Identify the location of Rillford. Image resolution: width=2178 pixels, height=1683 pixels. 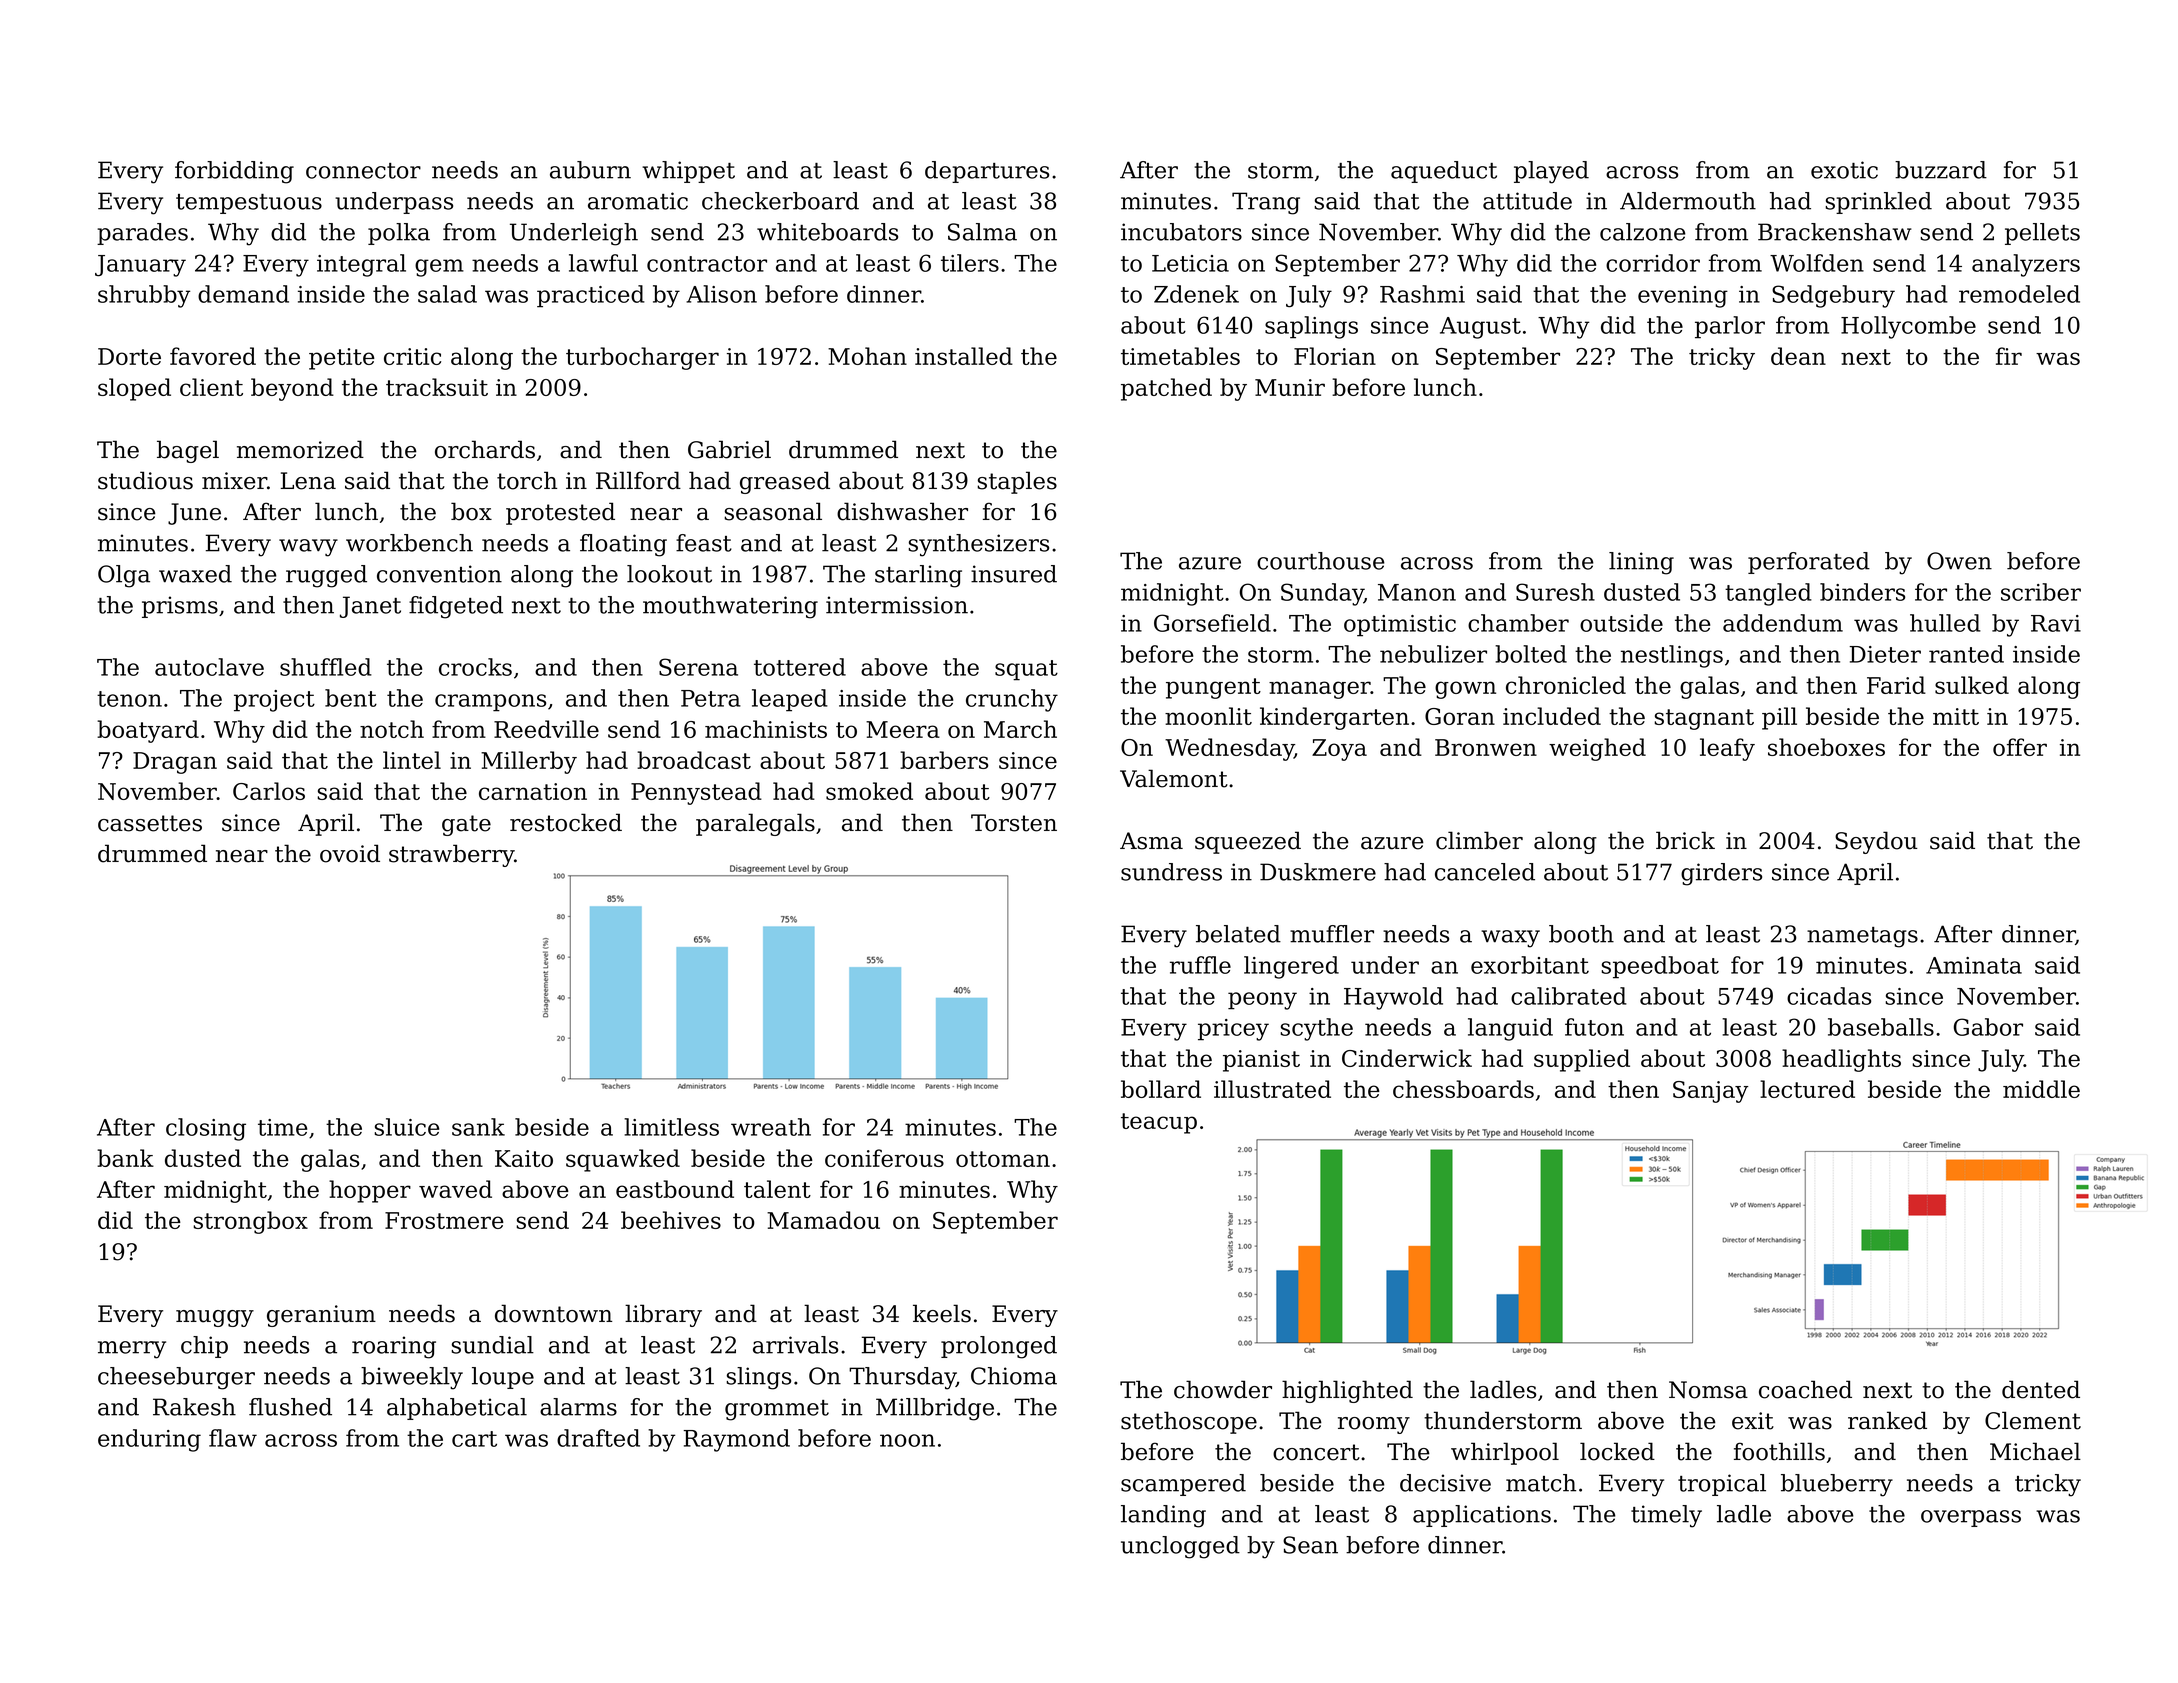
(638, 480).
